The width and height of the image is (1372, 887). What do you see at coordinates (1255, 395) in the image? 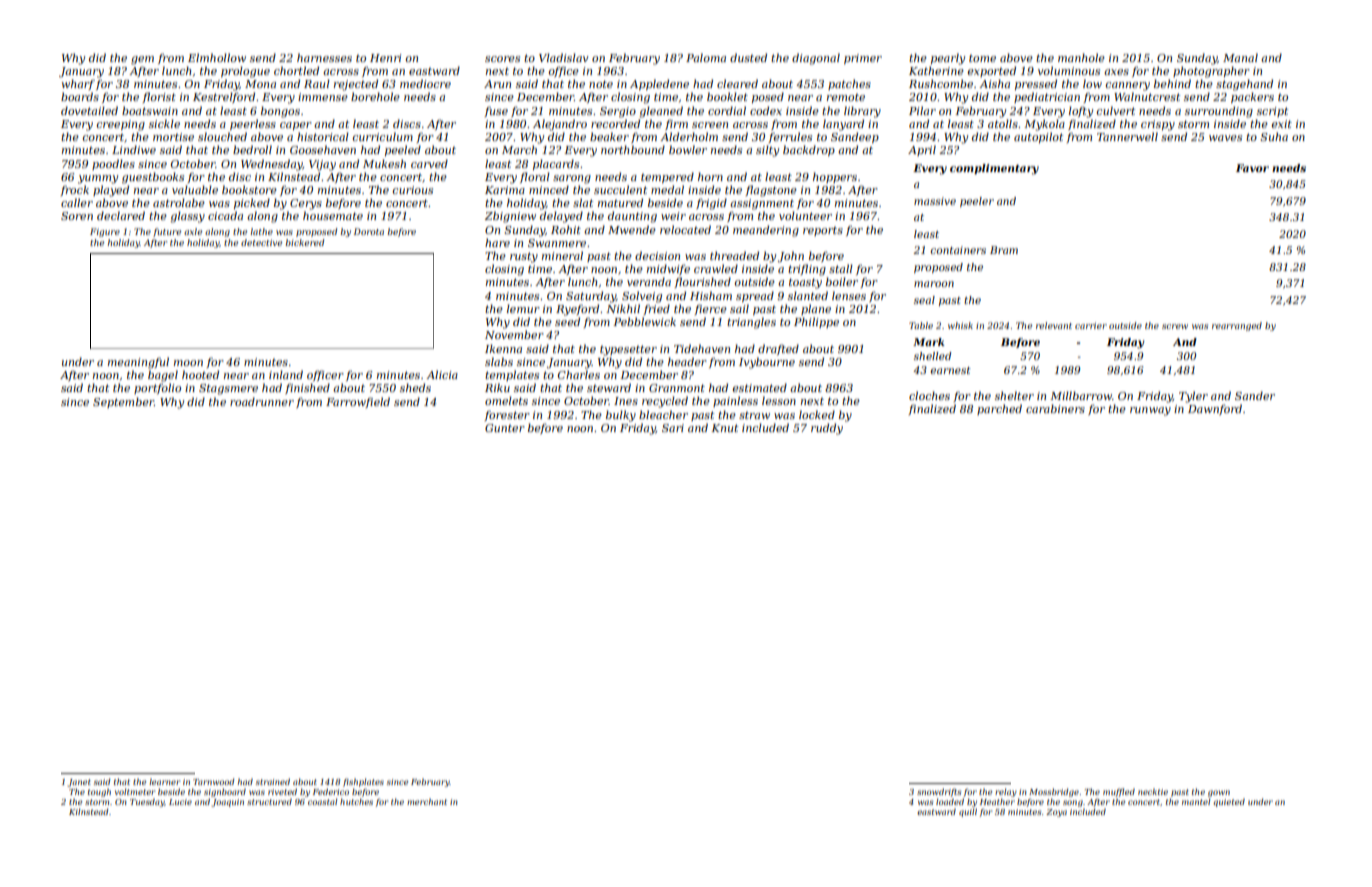
I see `Sander` at bounding box center [1255, 395].
